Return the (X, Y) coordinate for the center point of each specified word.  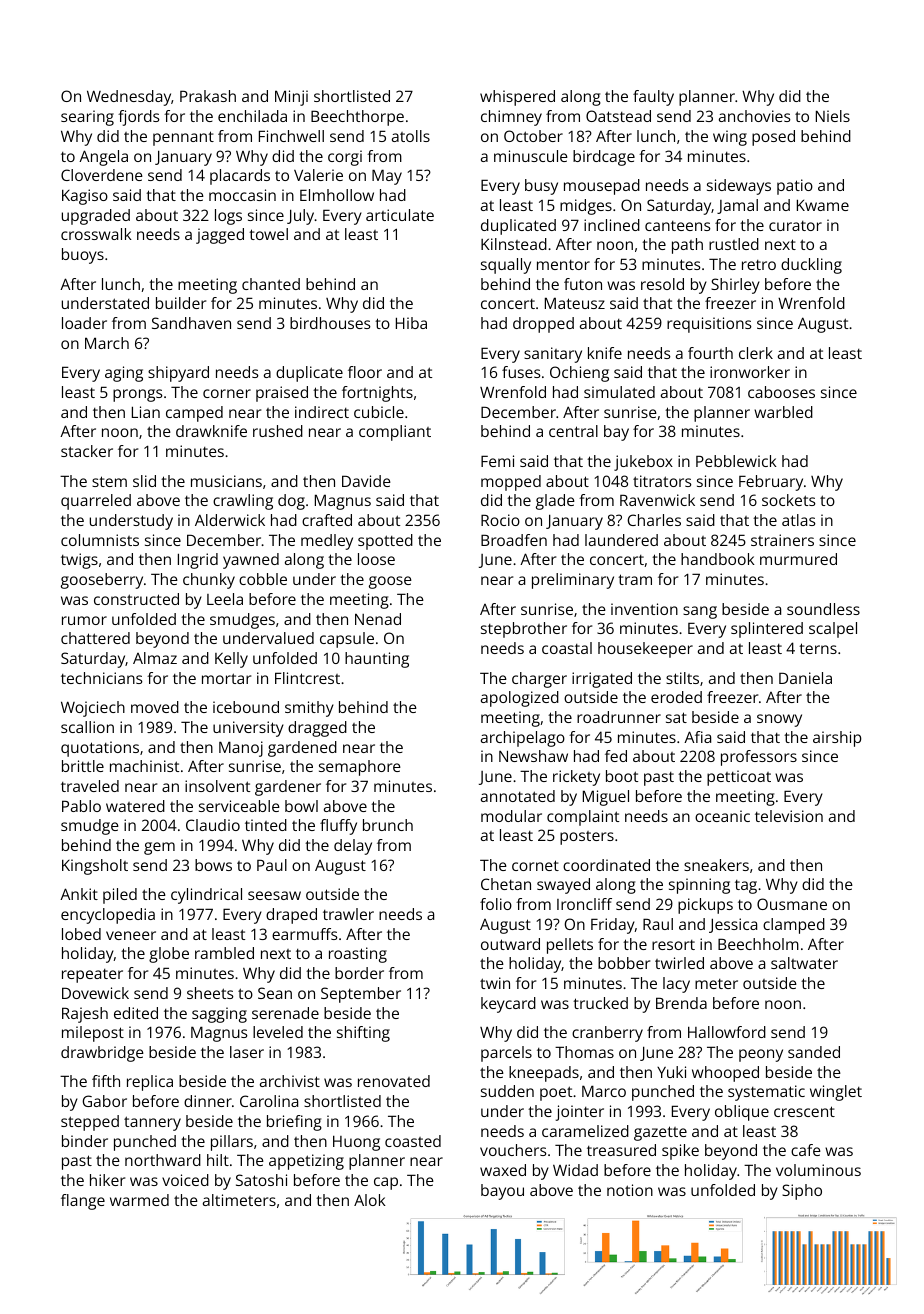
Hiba (411, 323)
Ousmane (792, 904)
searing (87, 118)
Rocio (500, 520)
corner (227, 393)
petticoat (739, 778)
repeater (92, 976)
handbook (718, 559)
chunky (209, 581)
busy (541, 187)
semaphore (360, 768)
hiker (107, 1180)
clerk (756, 353)
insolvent (217, 786)
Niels (833, 116)
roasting (358, 955)
